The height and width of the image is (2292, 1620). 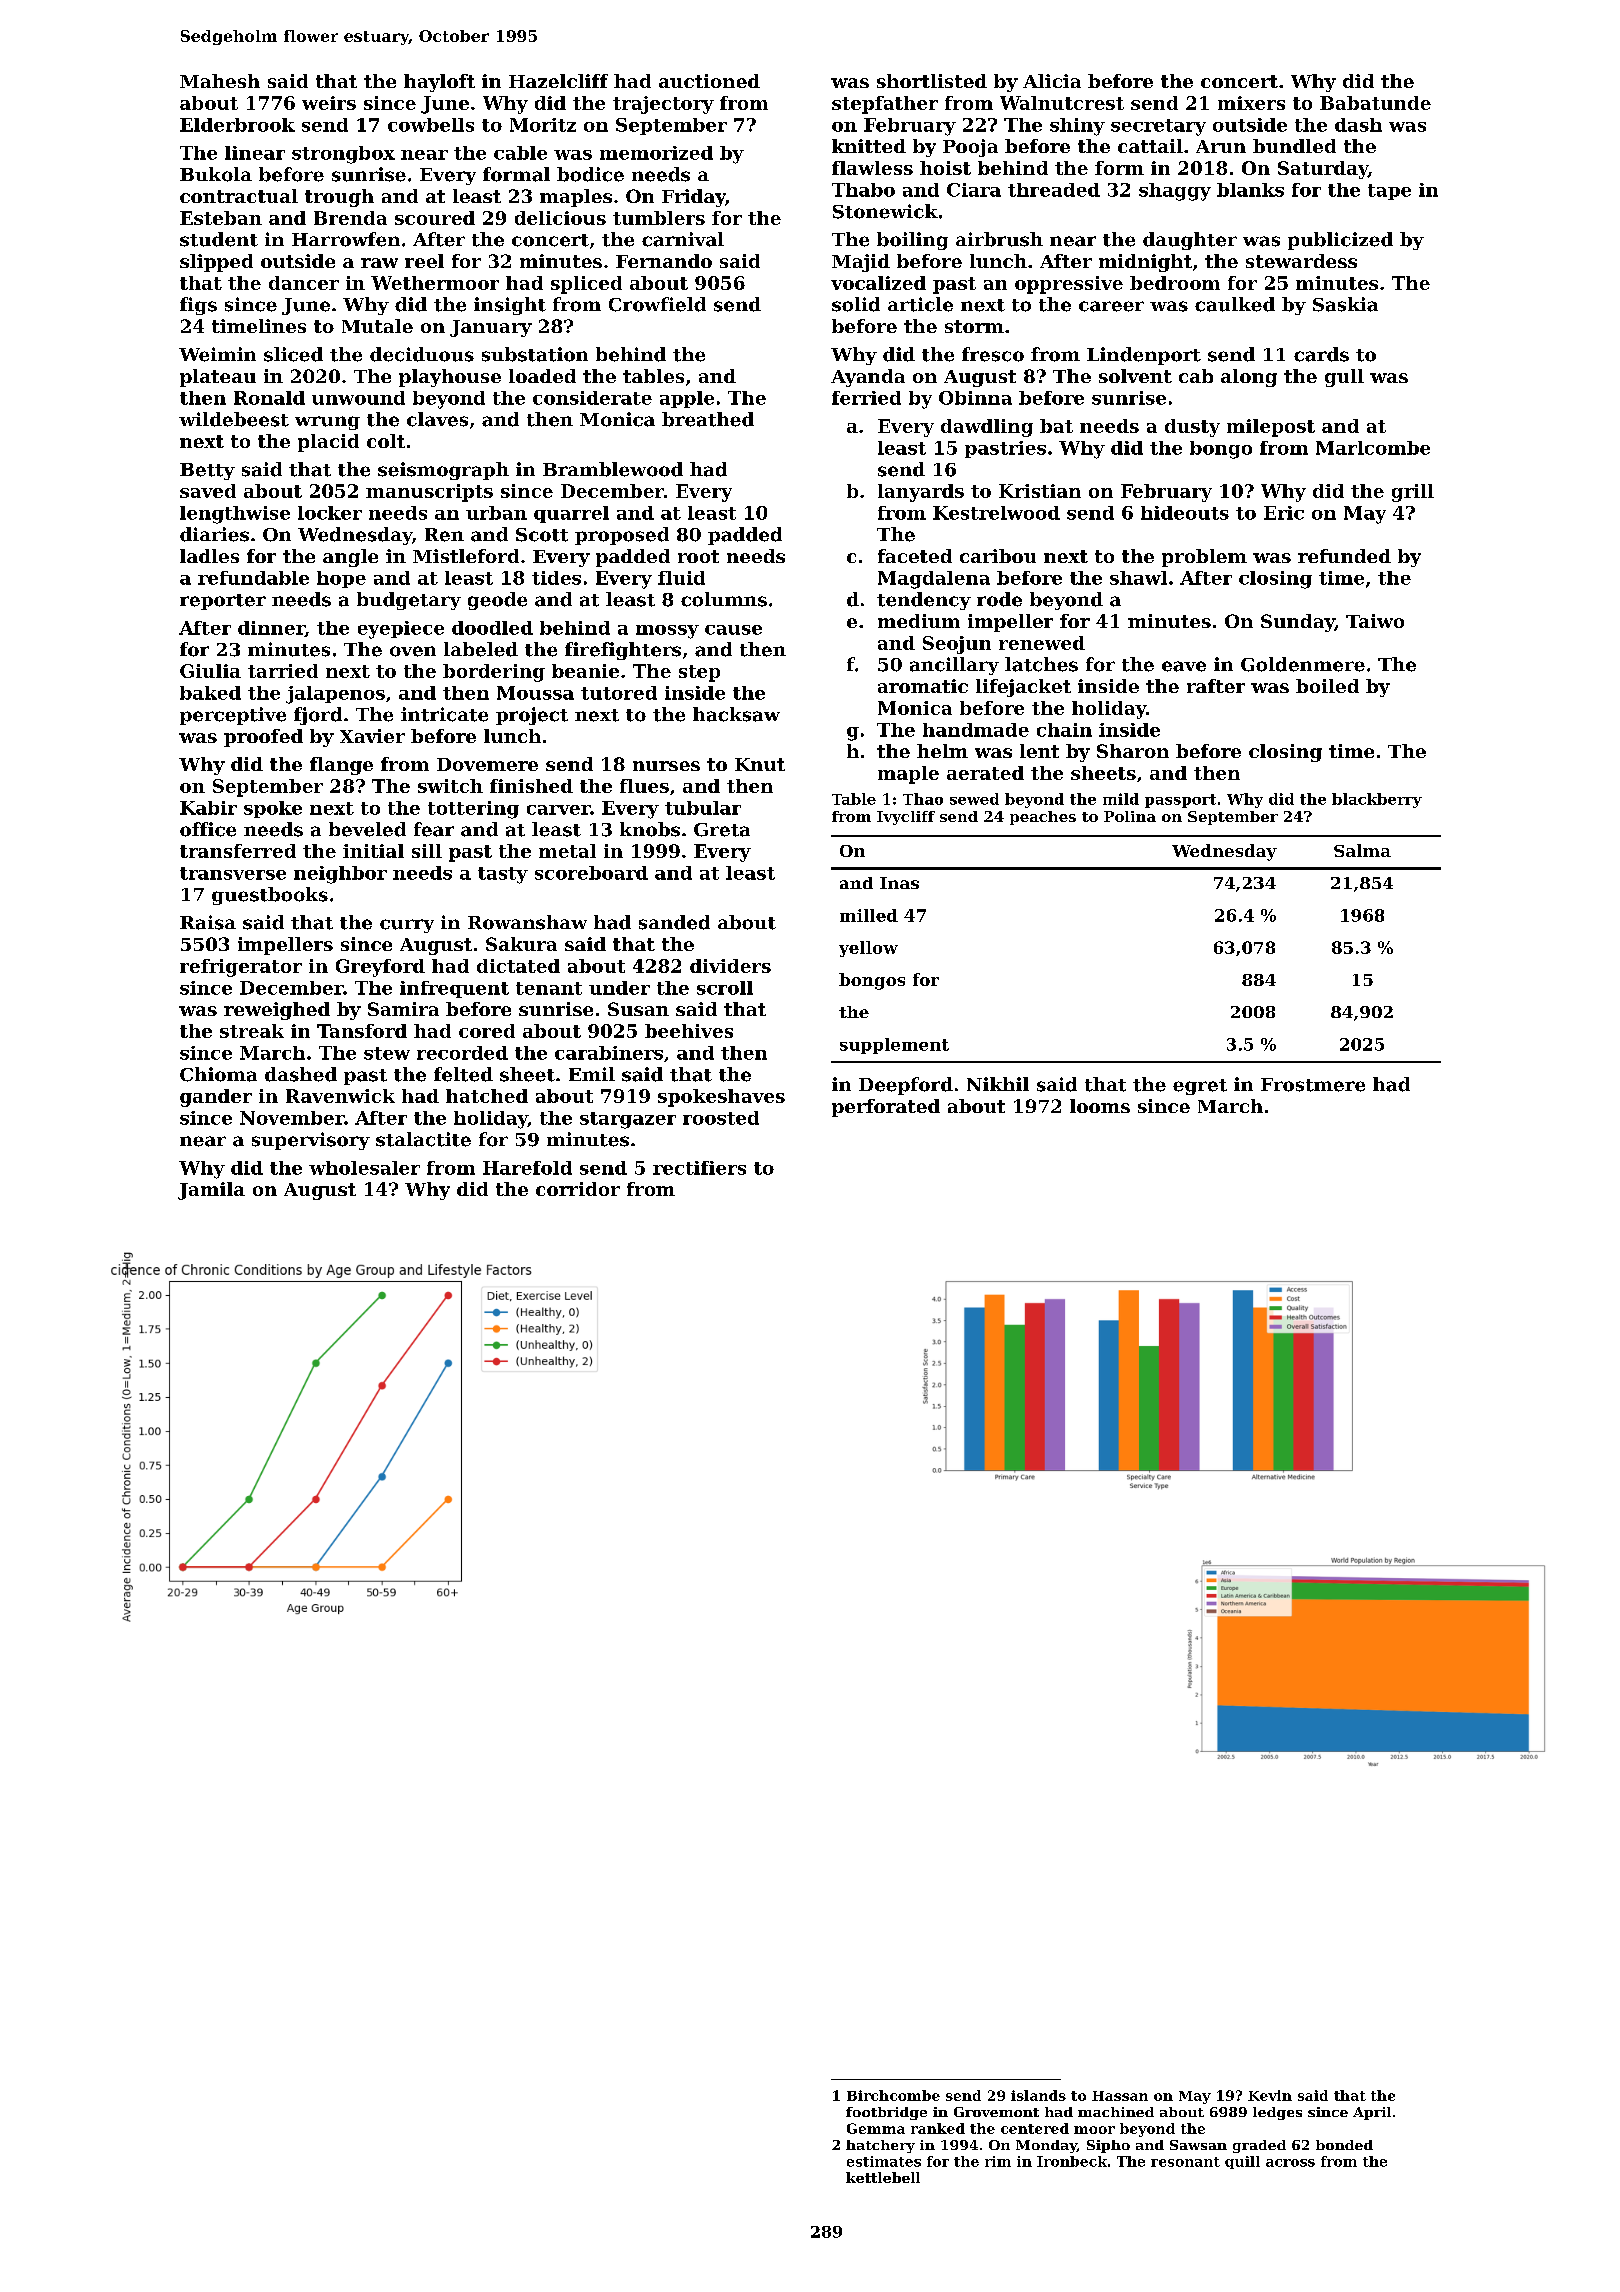 What do you see at coordinates (883, 2177) in the image?
I see `kettlebell` at bounding box center [883, 2177].
